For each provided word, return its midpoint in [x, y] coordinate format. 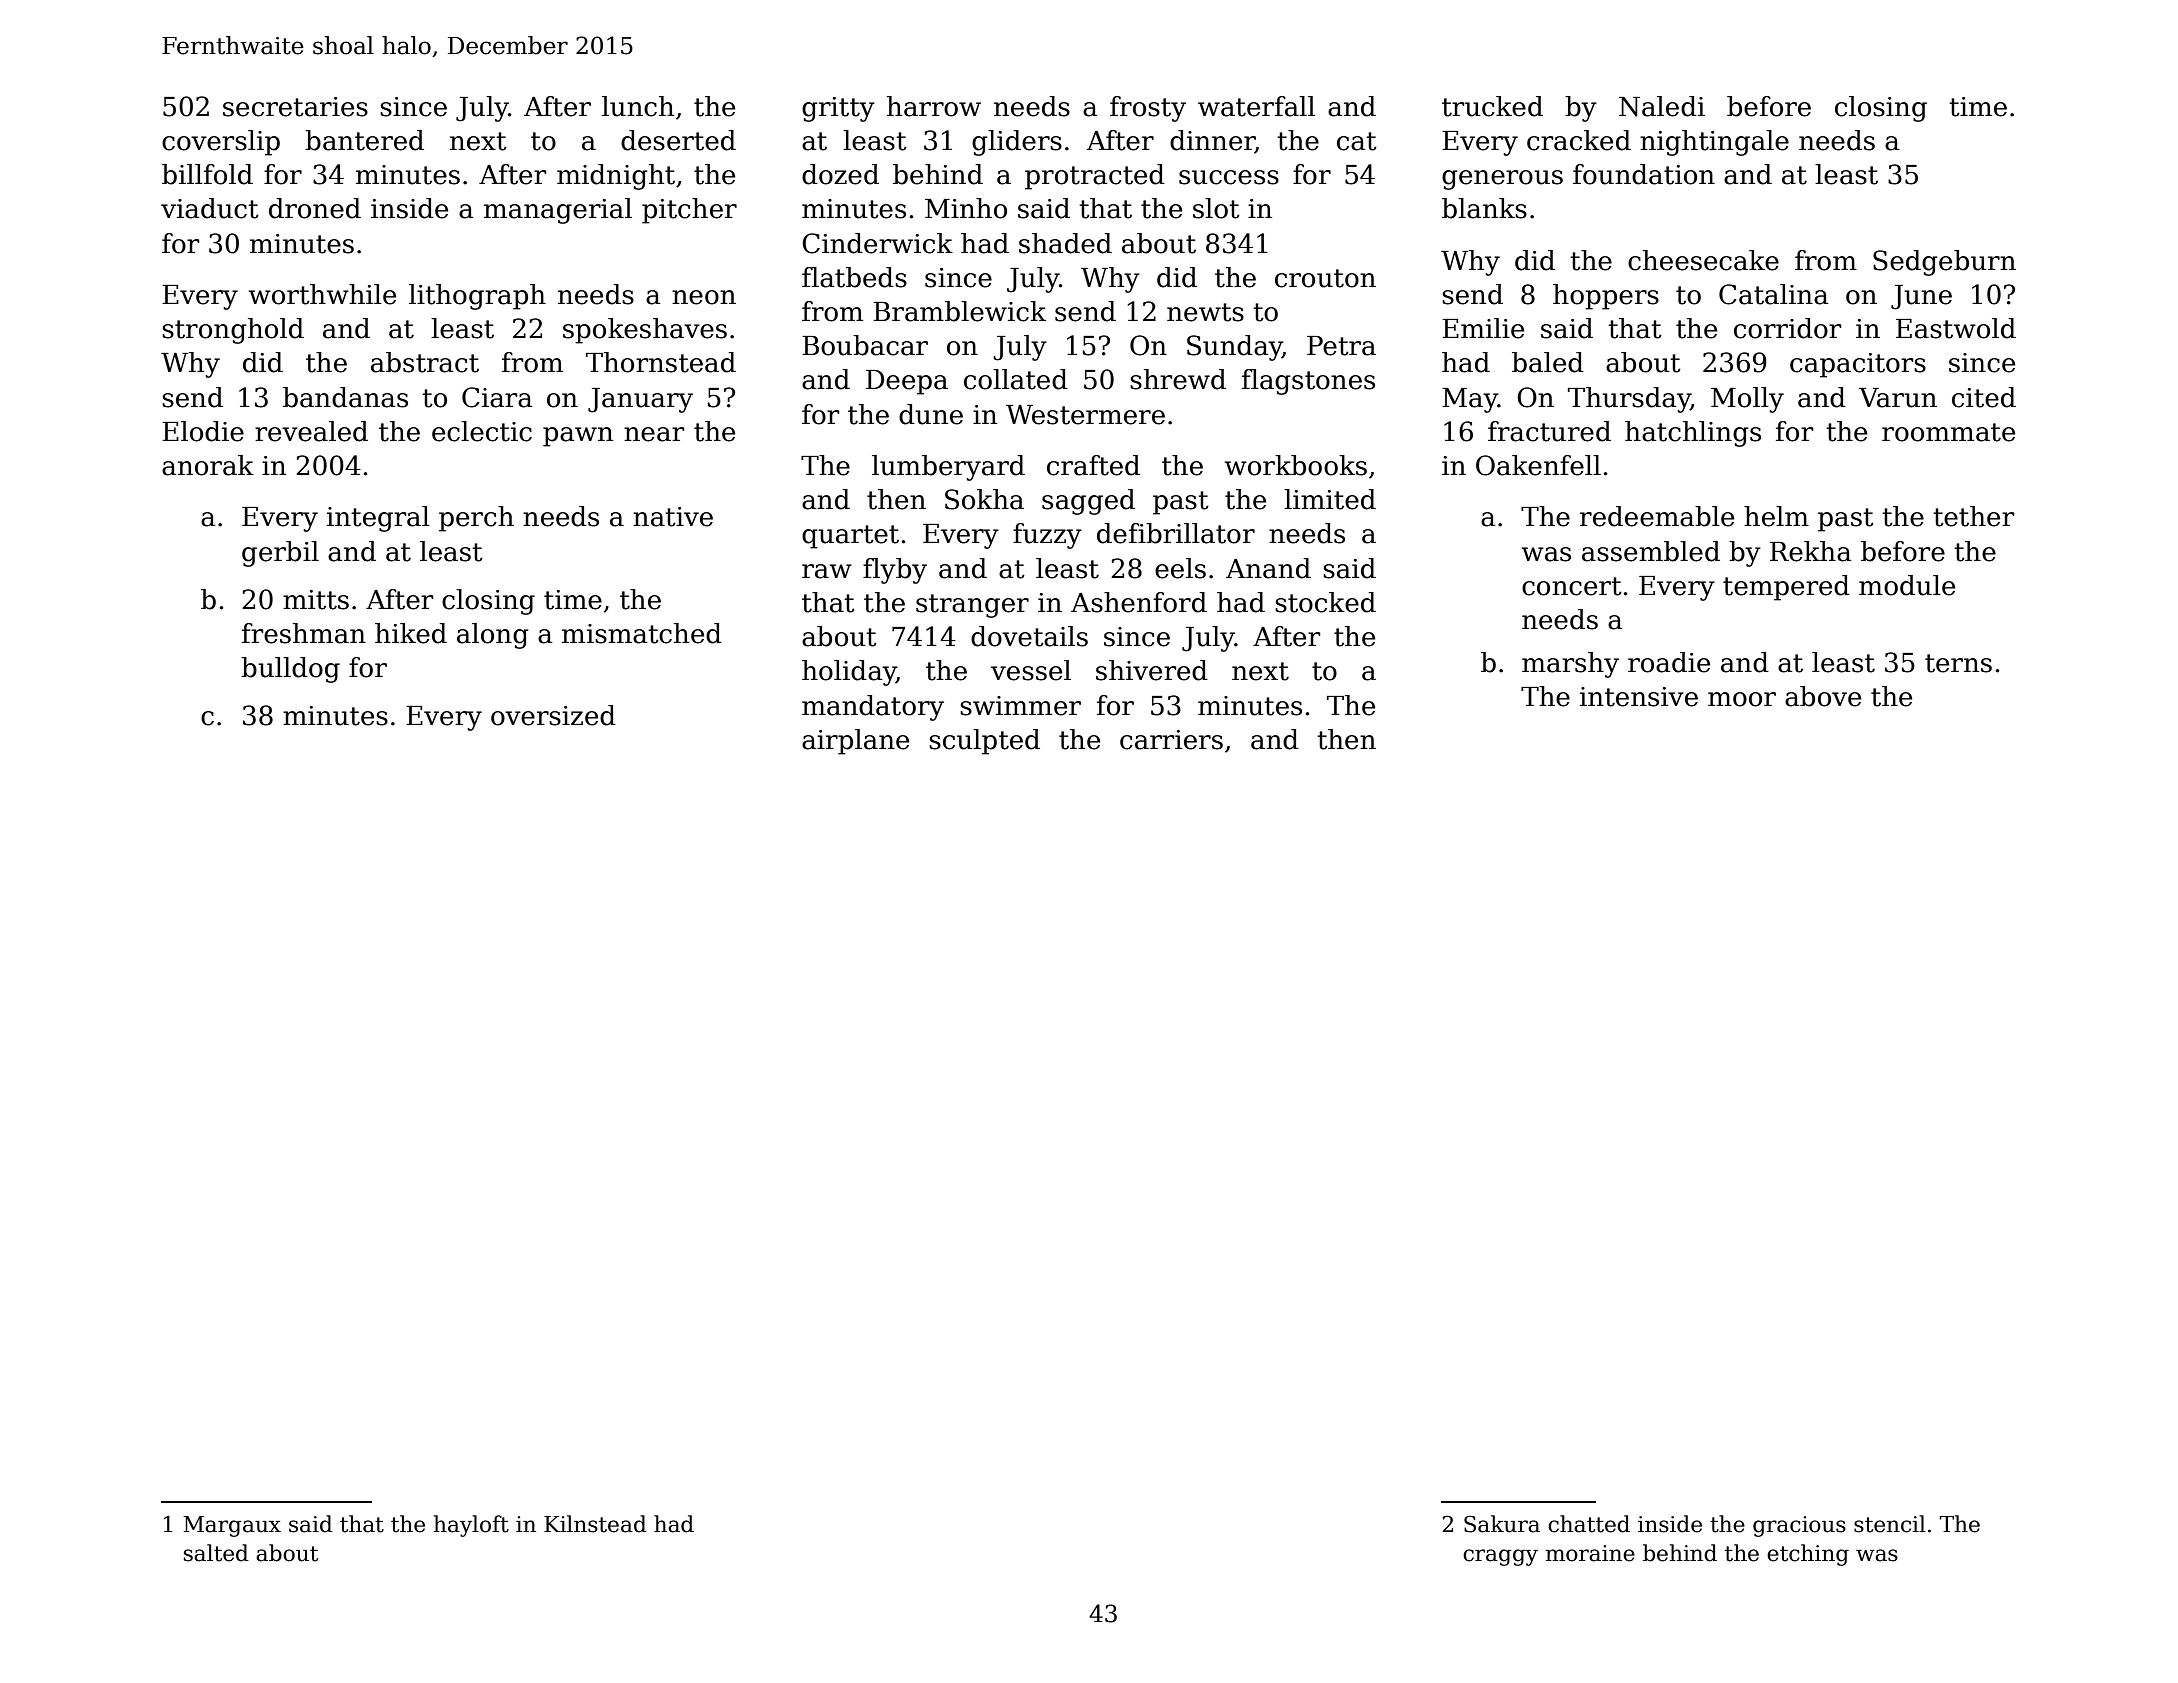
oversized [553, 715]
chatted [1589, 1524]
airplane [855, 742]
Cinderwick [877, 243]
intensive [1639, 697]
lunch [638, 106]
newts [1205, 312]
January [640, 400]
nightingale [1714, 143]
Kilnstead [595, 1524]
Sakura [1502, 1524]
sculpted [984, 742]
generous [1502, 180]
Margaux [232, 1526]
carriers [1171, 740]
